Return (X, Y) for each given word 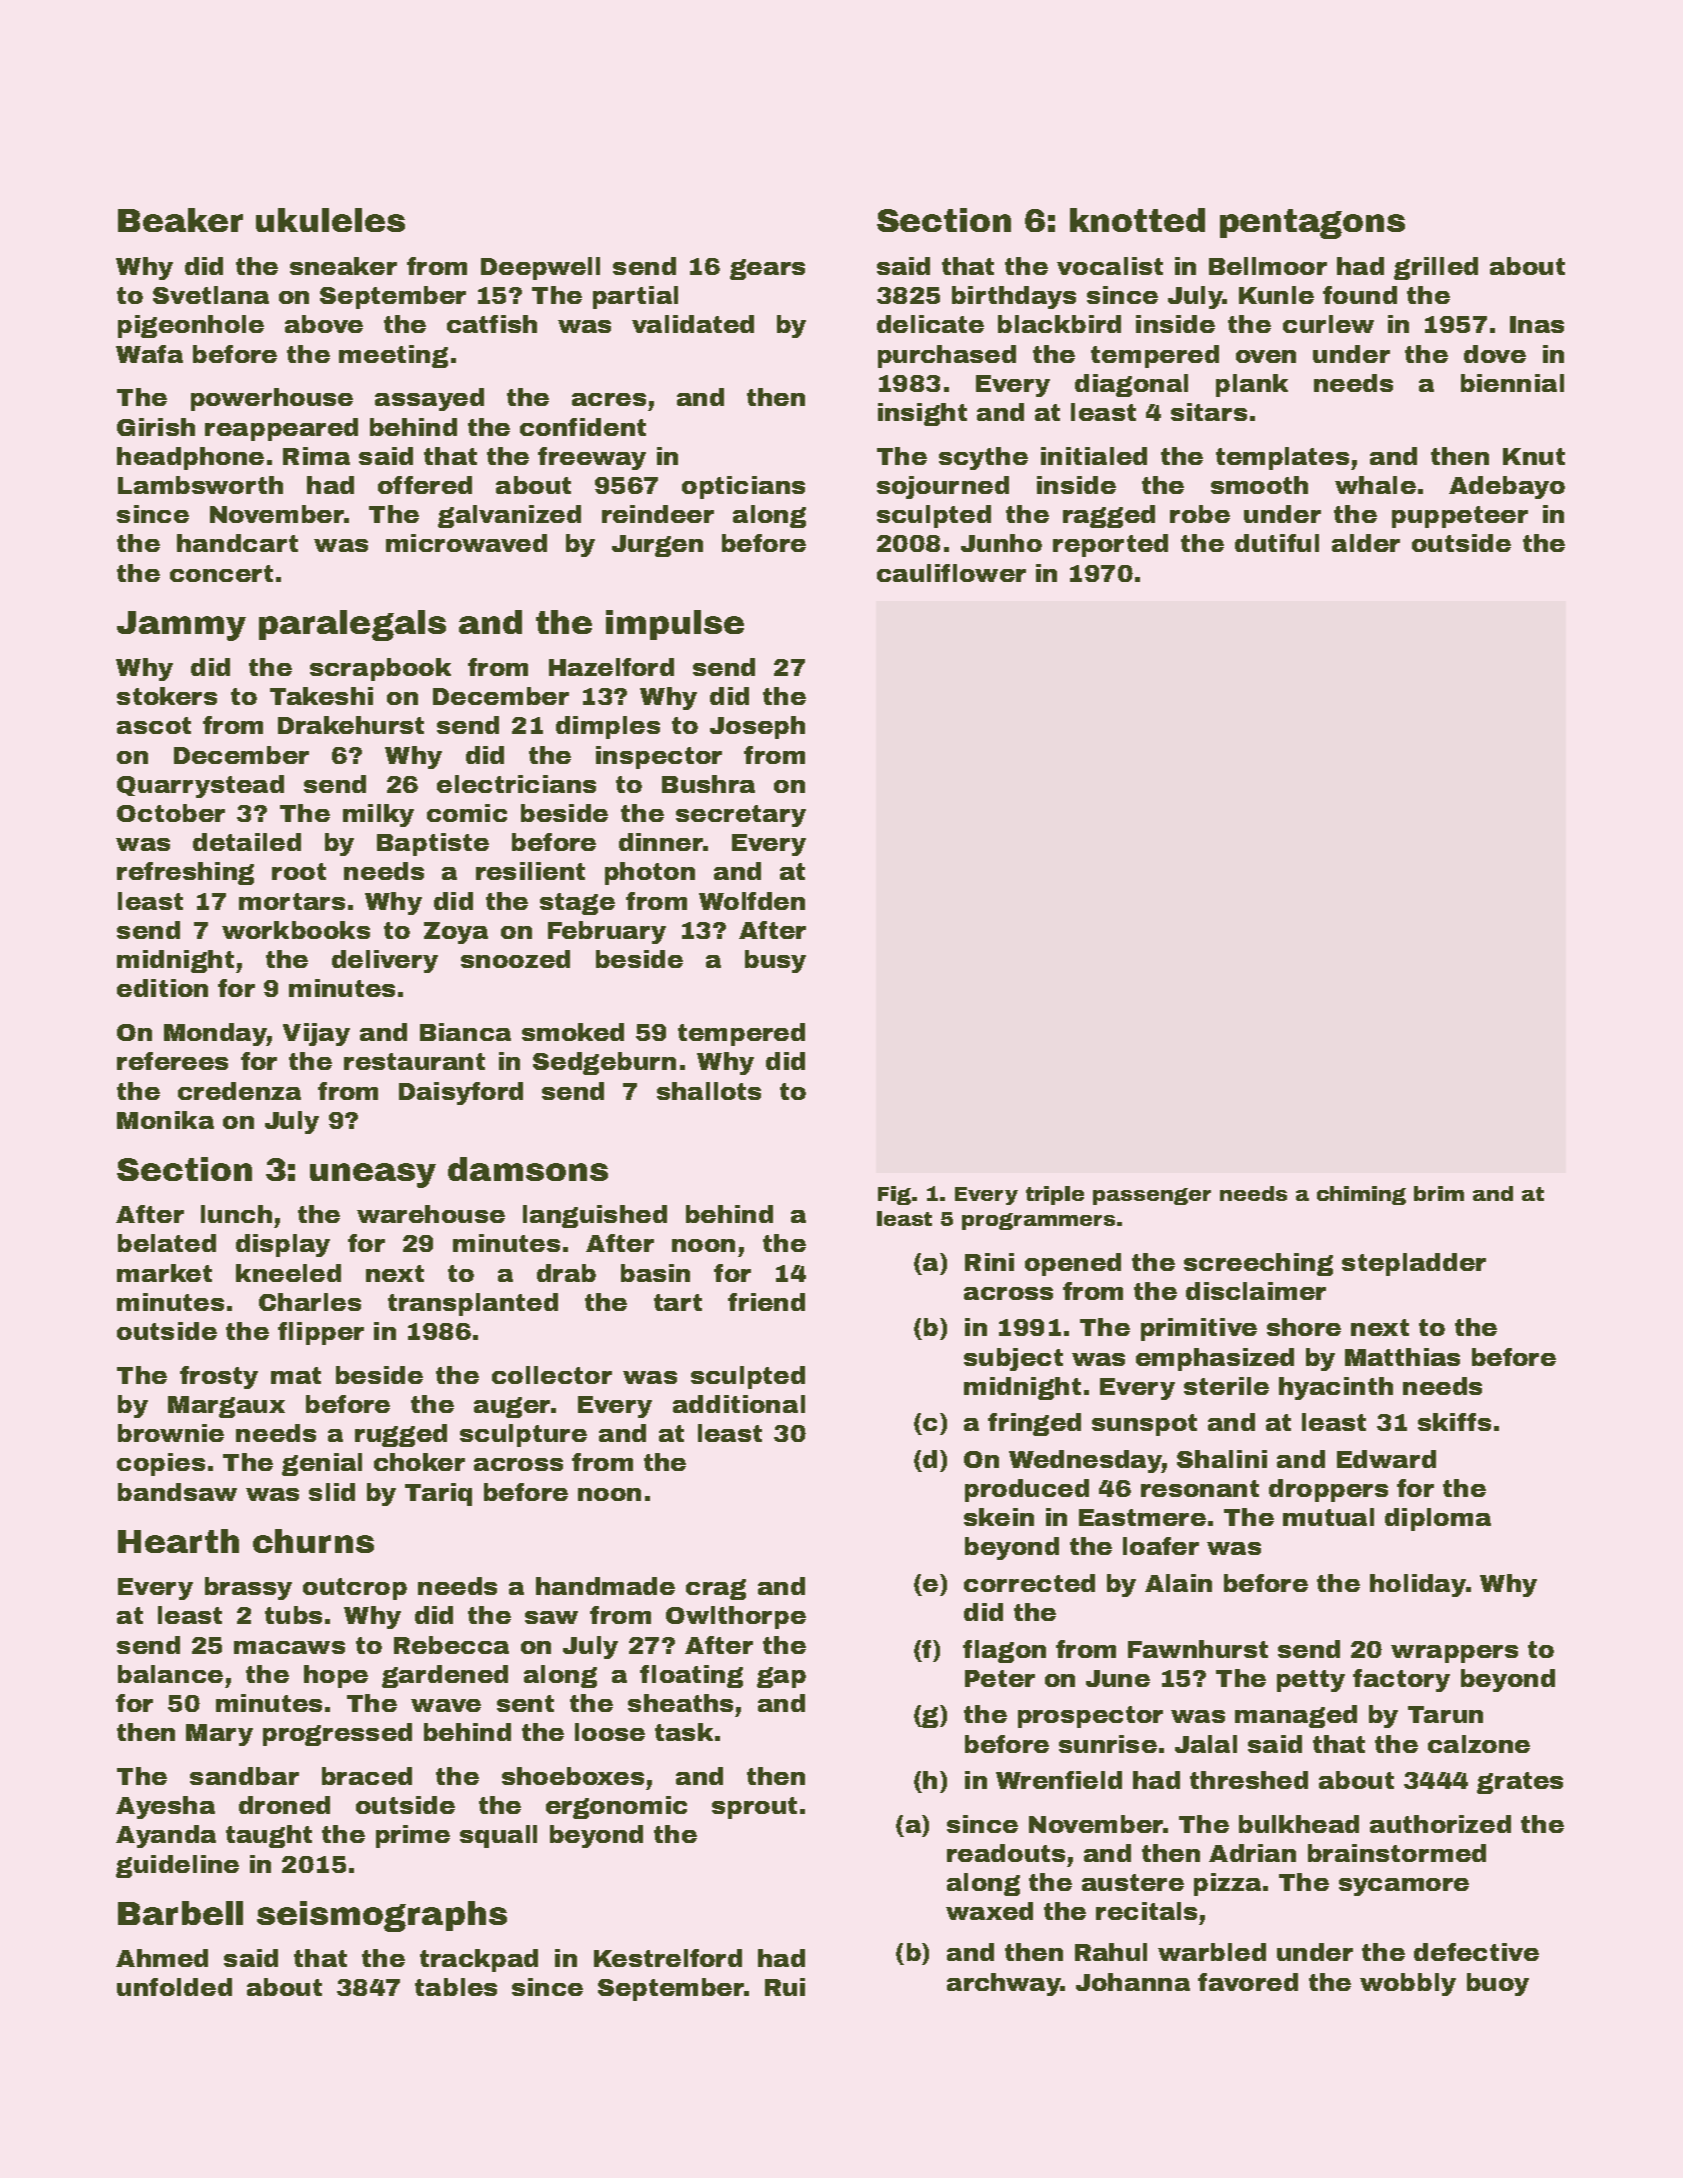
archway (1004, 1984)
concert (221, 573)
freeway (592, 458)
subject (1013, 1359)
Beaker (180, 220)
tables (456, 1987)
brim (1439, 1193)
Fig (894, 1195)
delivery (385, 961)
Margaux (226, 1407)
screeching (1258, 1264)
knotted (1137, 220)
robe (1200, 514)
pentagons (1312, 224)
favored (1248, 1982)
